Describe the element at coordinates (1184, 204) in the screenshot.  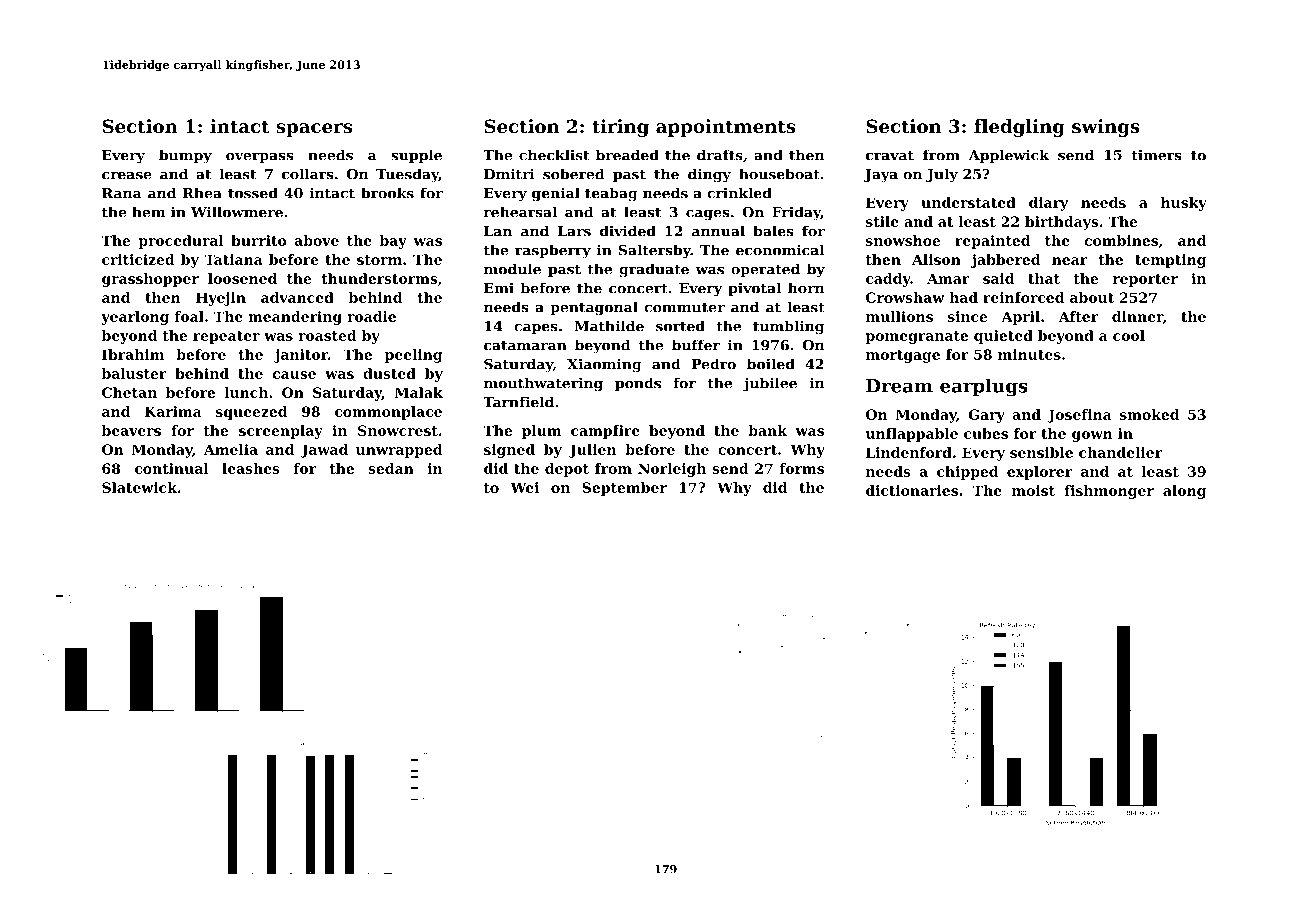
I see `husky` at that location.
